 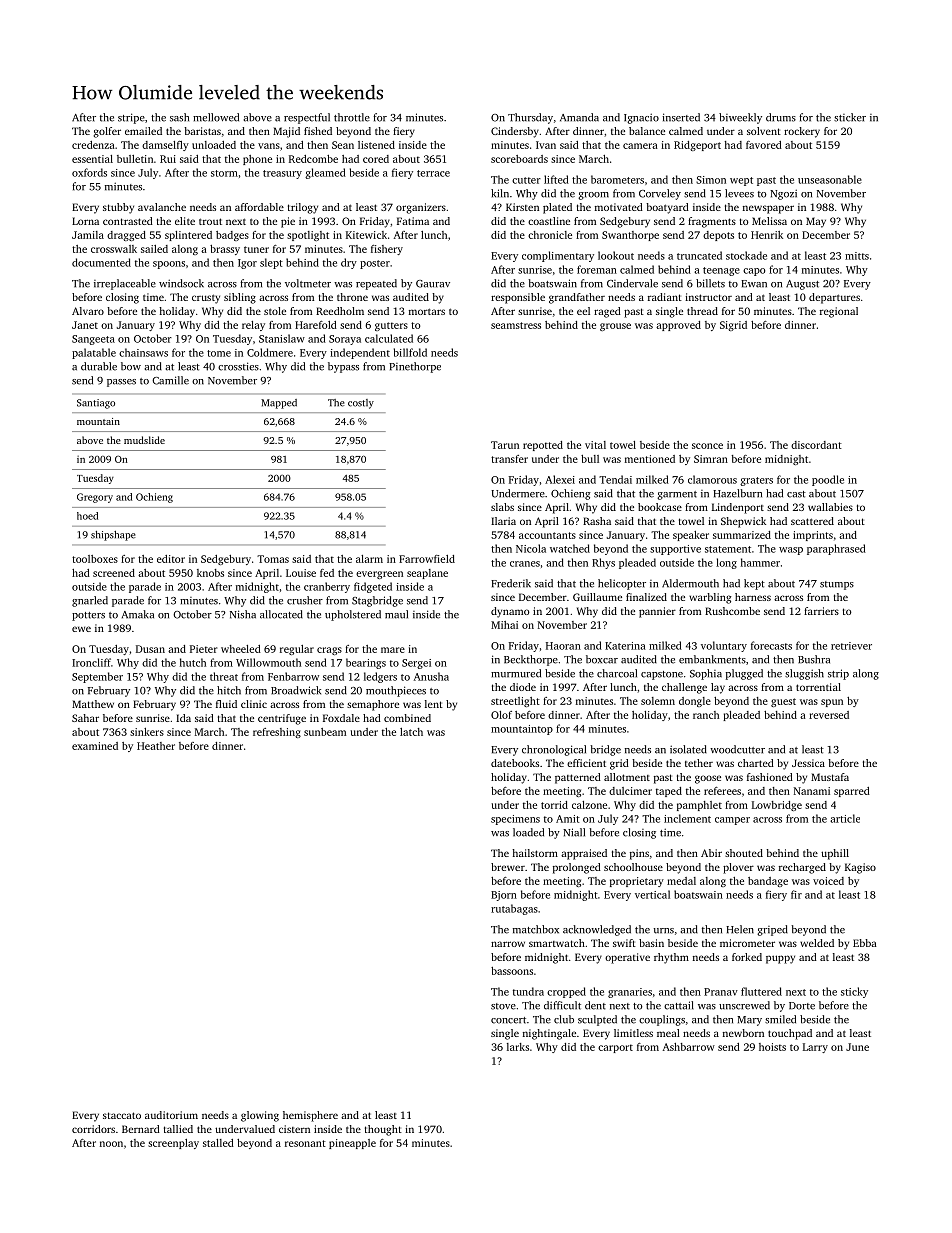 I want to click on graters, so click(x=756, y=481).
